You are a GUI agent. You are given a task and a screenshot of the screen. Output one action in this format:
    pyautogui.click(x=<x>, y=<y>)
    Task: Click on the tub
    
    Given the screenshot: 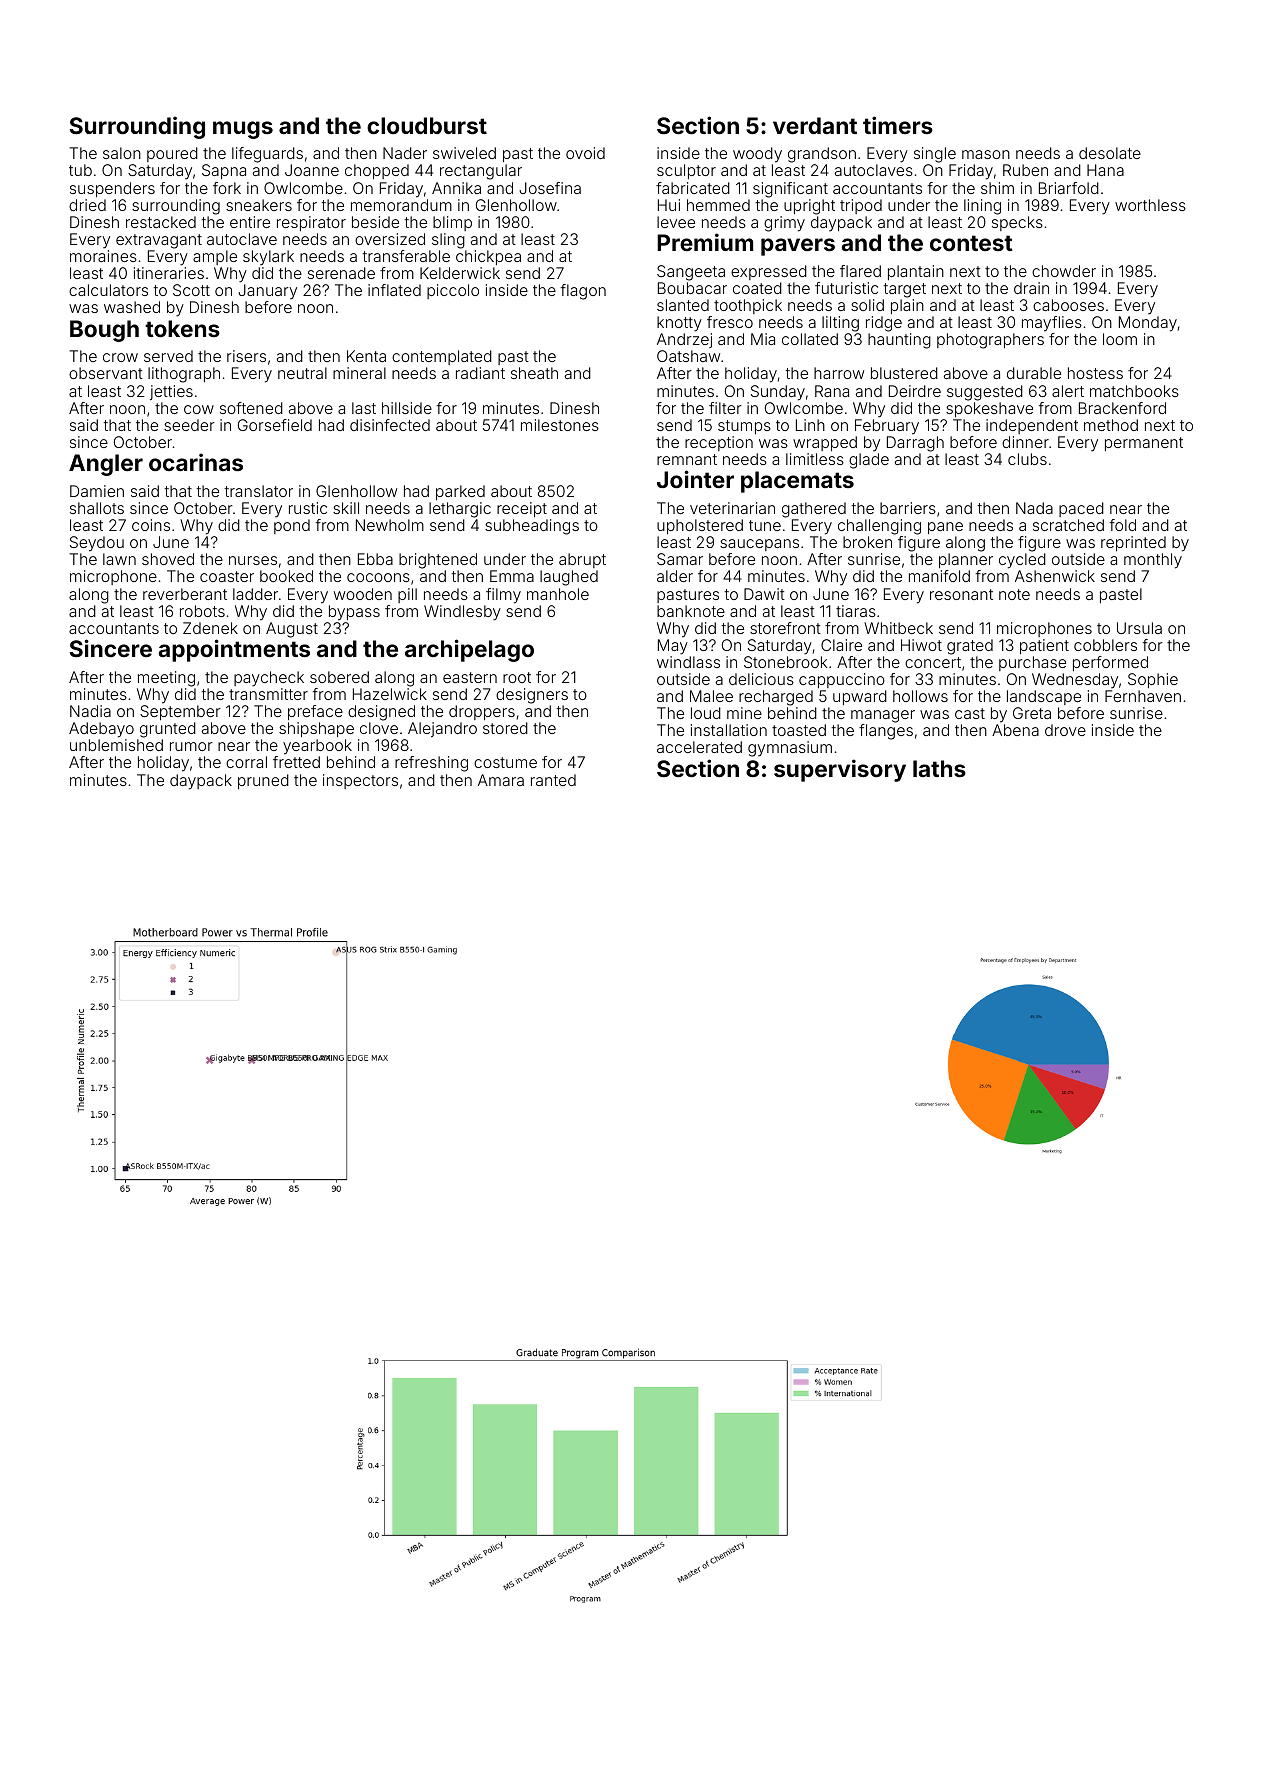 What is the action you would take?
    pyautogui.click(x=80, y=170)
